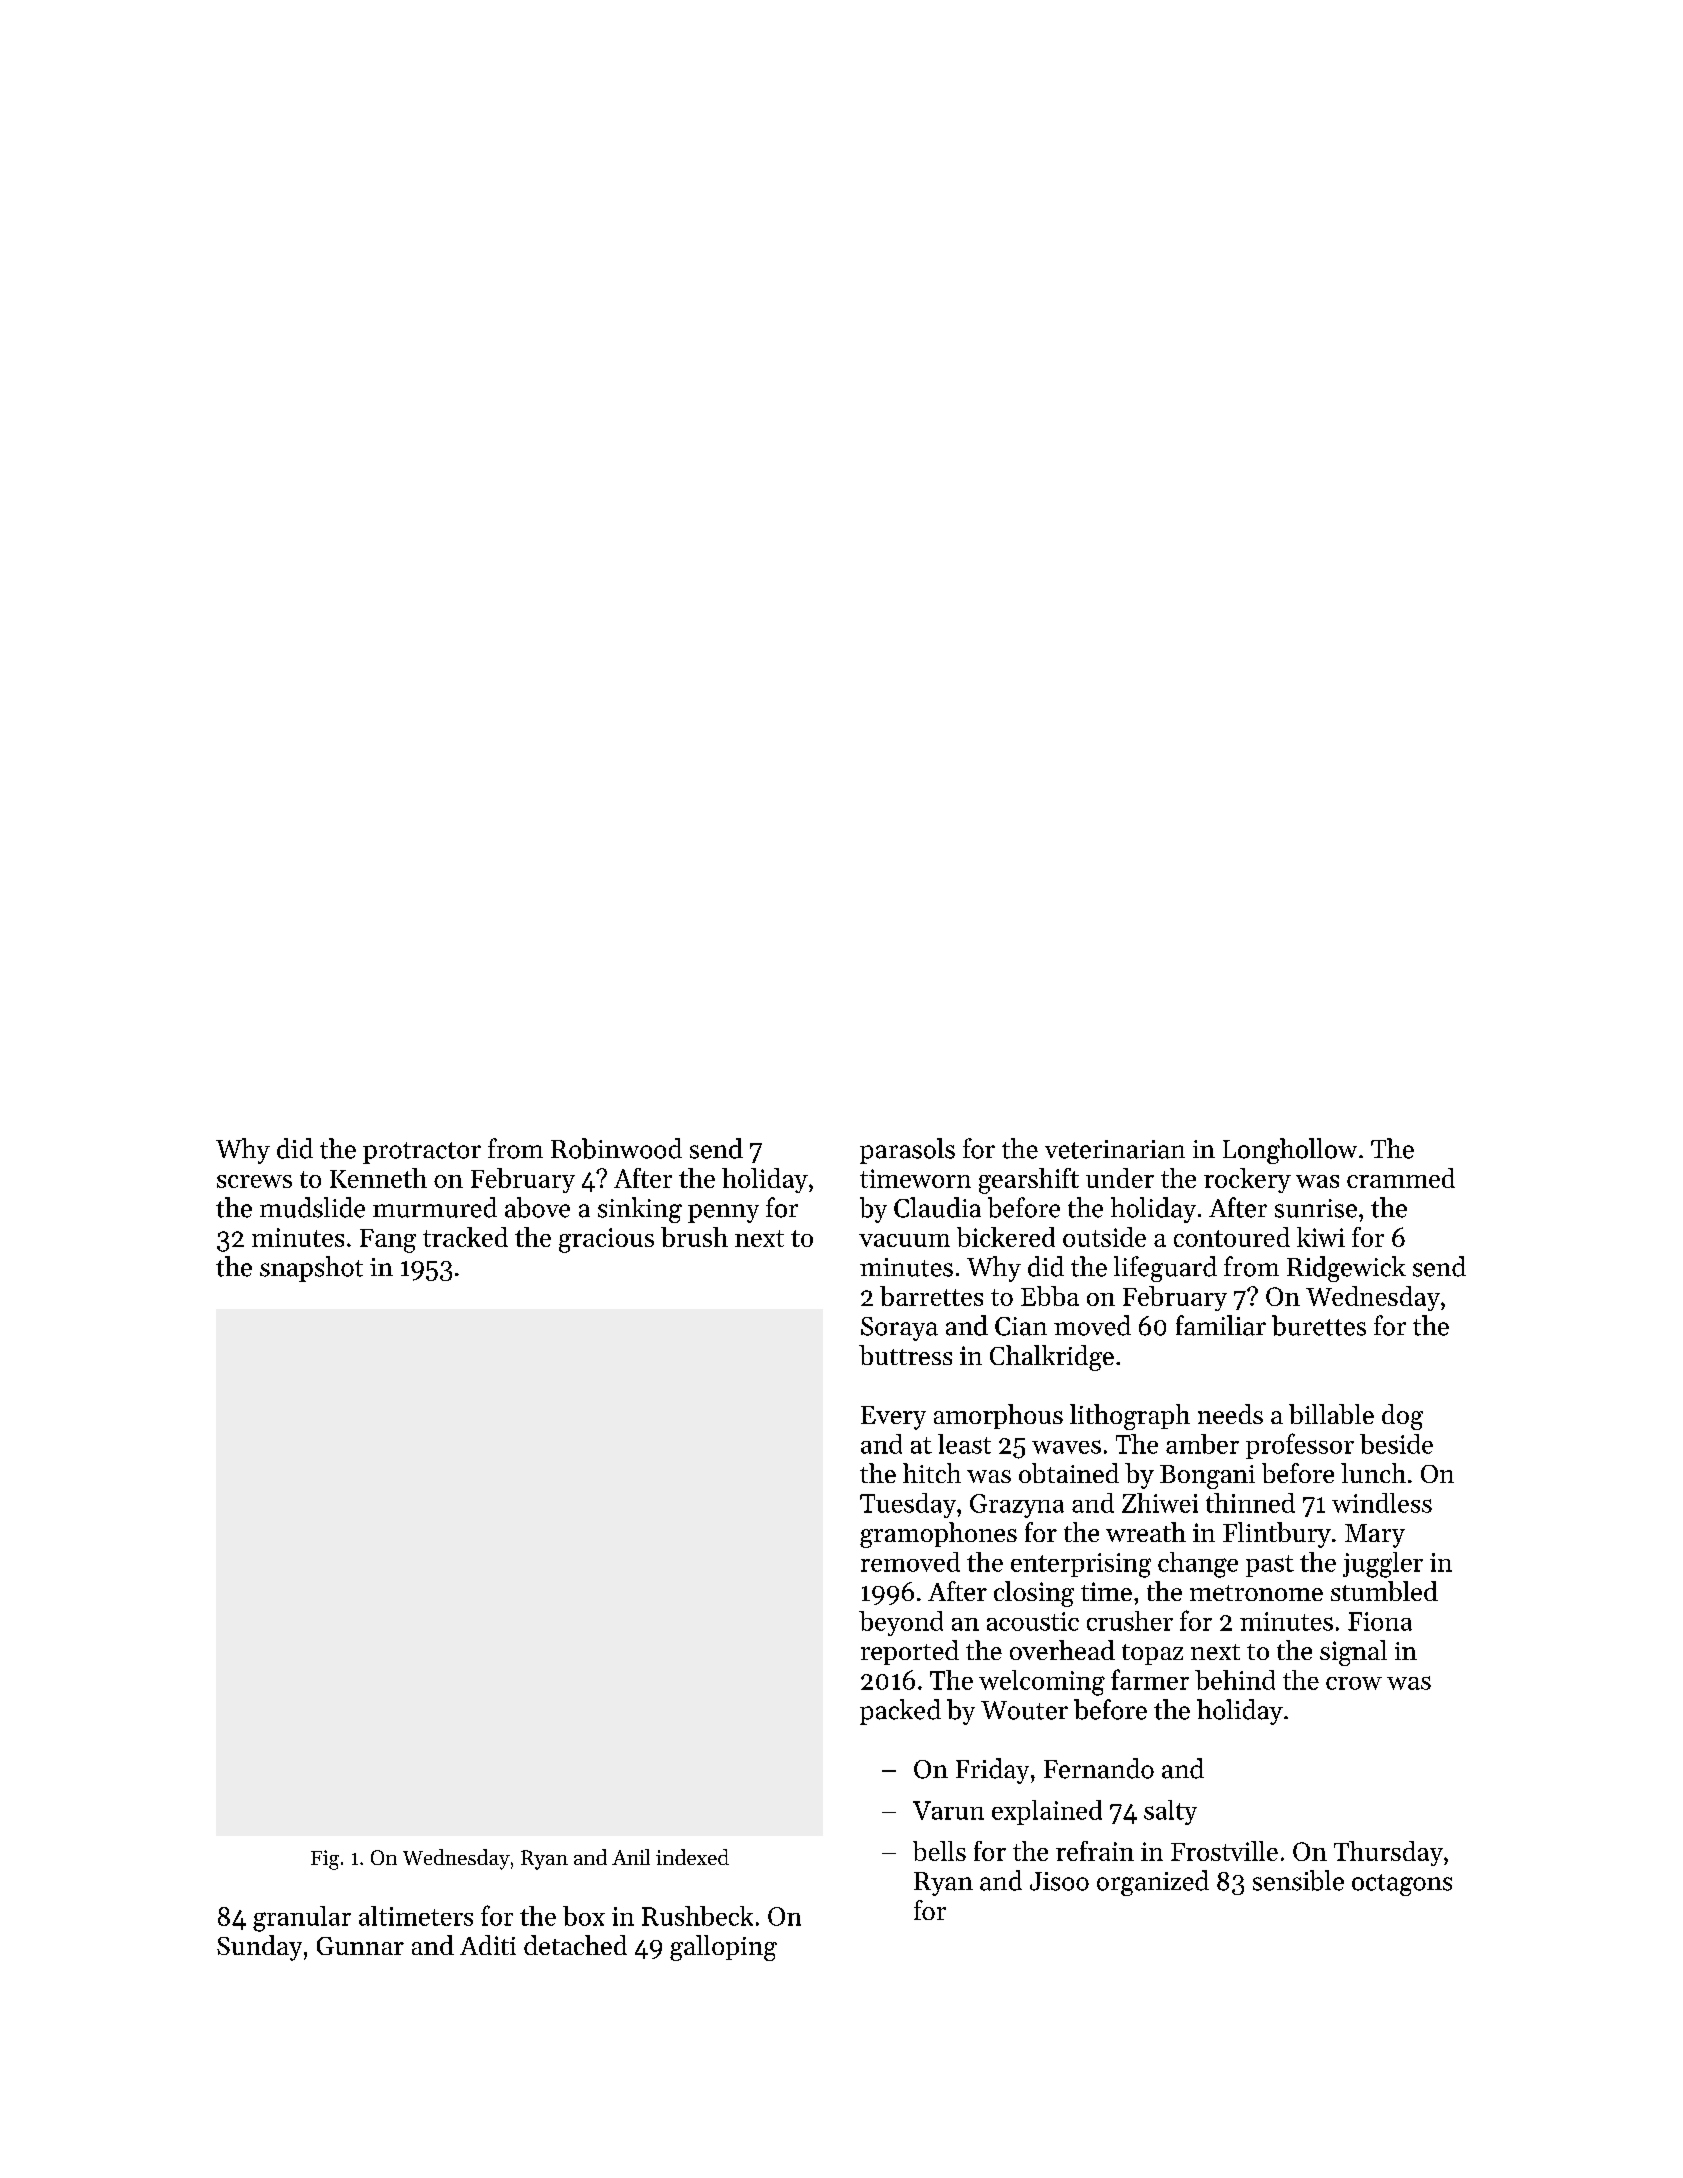 The image size is (1683, 2178). I want to click on buttress, so click(905, 1355).
